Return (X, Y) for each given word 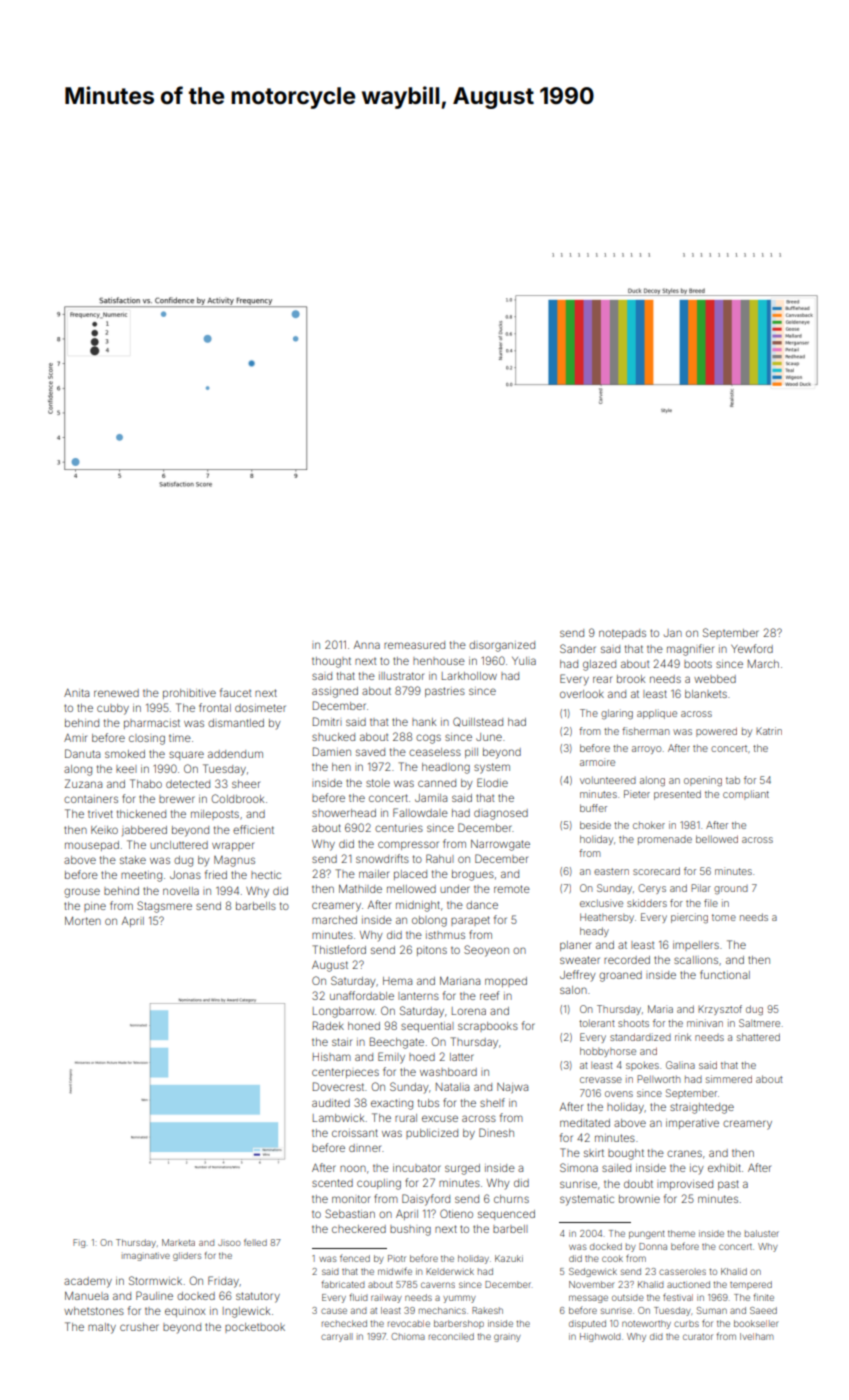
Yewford (752, 648)
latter (462, 1057)
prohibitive (189, 694)
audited (331, 1103)
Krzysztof (720, 1010)
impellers (696, 946)
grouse (82, 893)
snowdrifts (382, 858)
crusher (139, 1327)
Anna (367, 645)
